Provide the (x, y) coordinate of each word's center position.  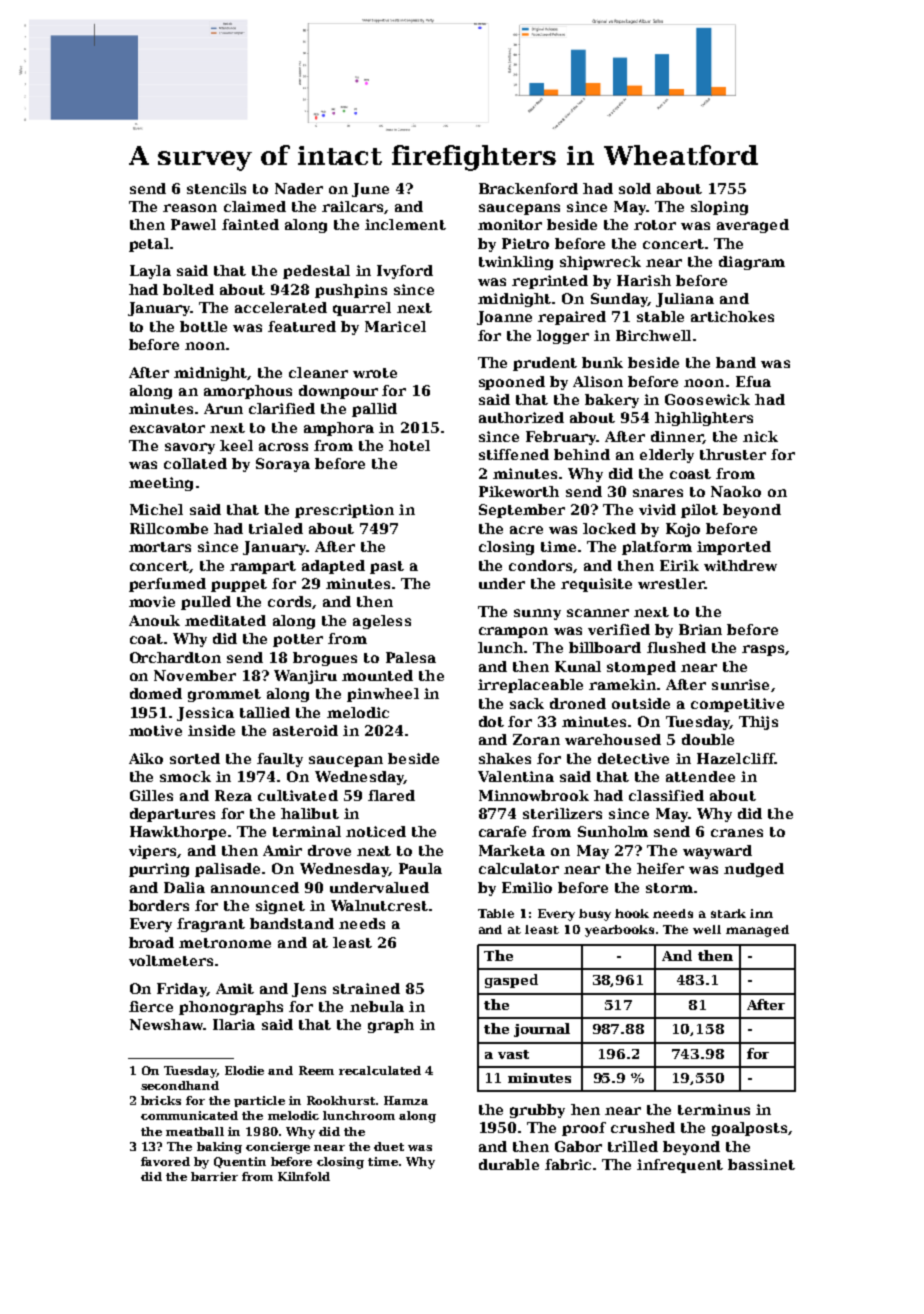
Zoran (536, 739)
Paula (420, 868)
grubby (537, 1111)
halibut (310, 813)
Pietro (525, 243)
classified (666, 795)
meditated (225, 620)
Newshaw (166, 1024)
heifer (660, 868)
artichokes (732, 316)
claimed (255, 206)
